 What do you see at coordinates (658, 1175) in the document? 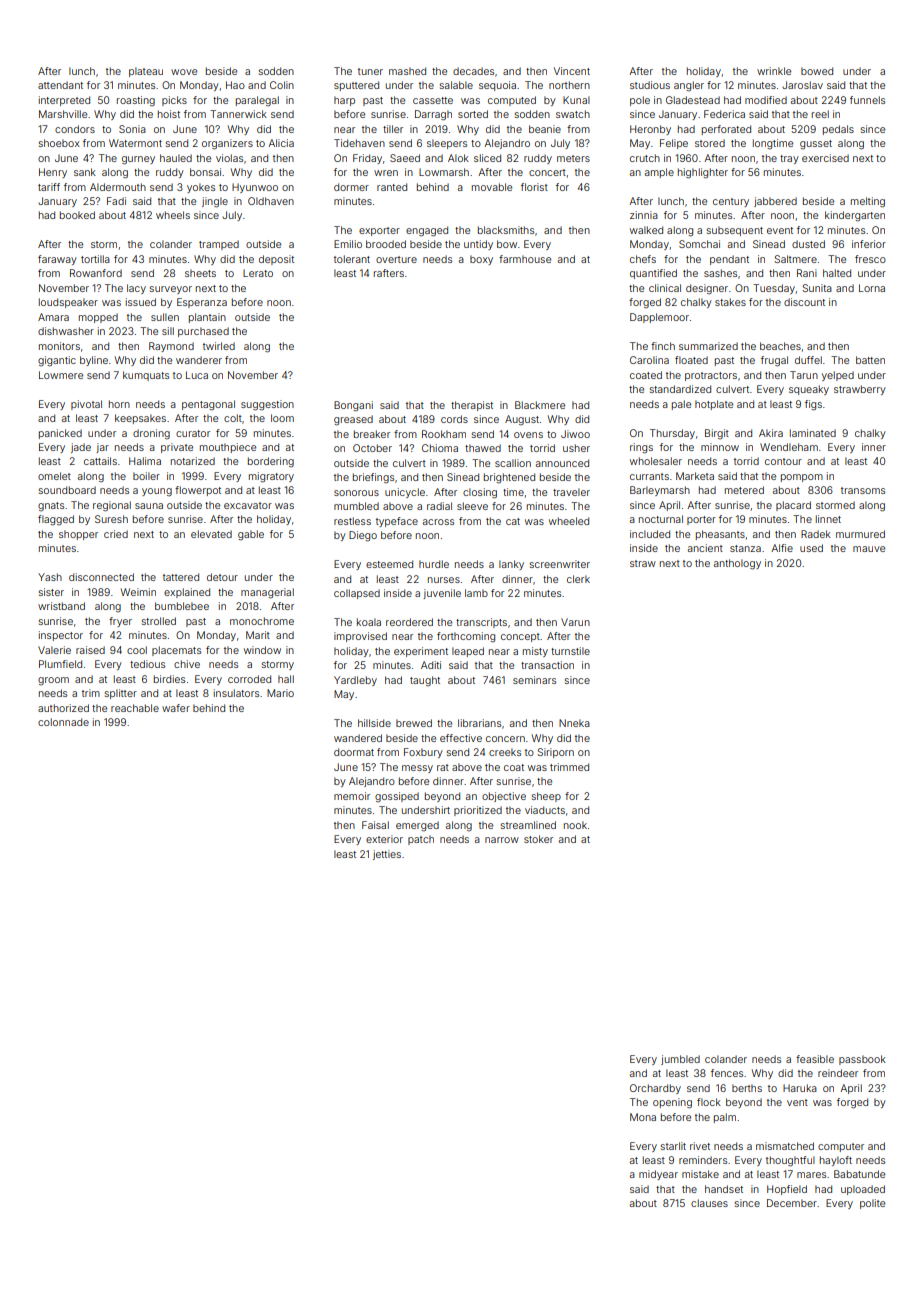
I see `midyear` at bounding box center [658, 1175].
